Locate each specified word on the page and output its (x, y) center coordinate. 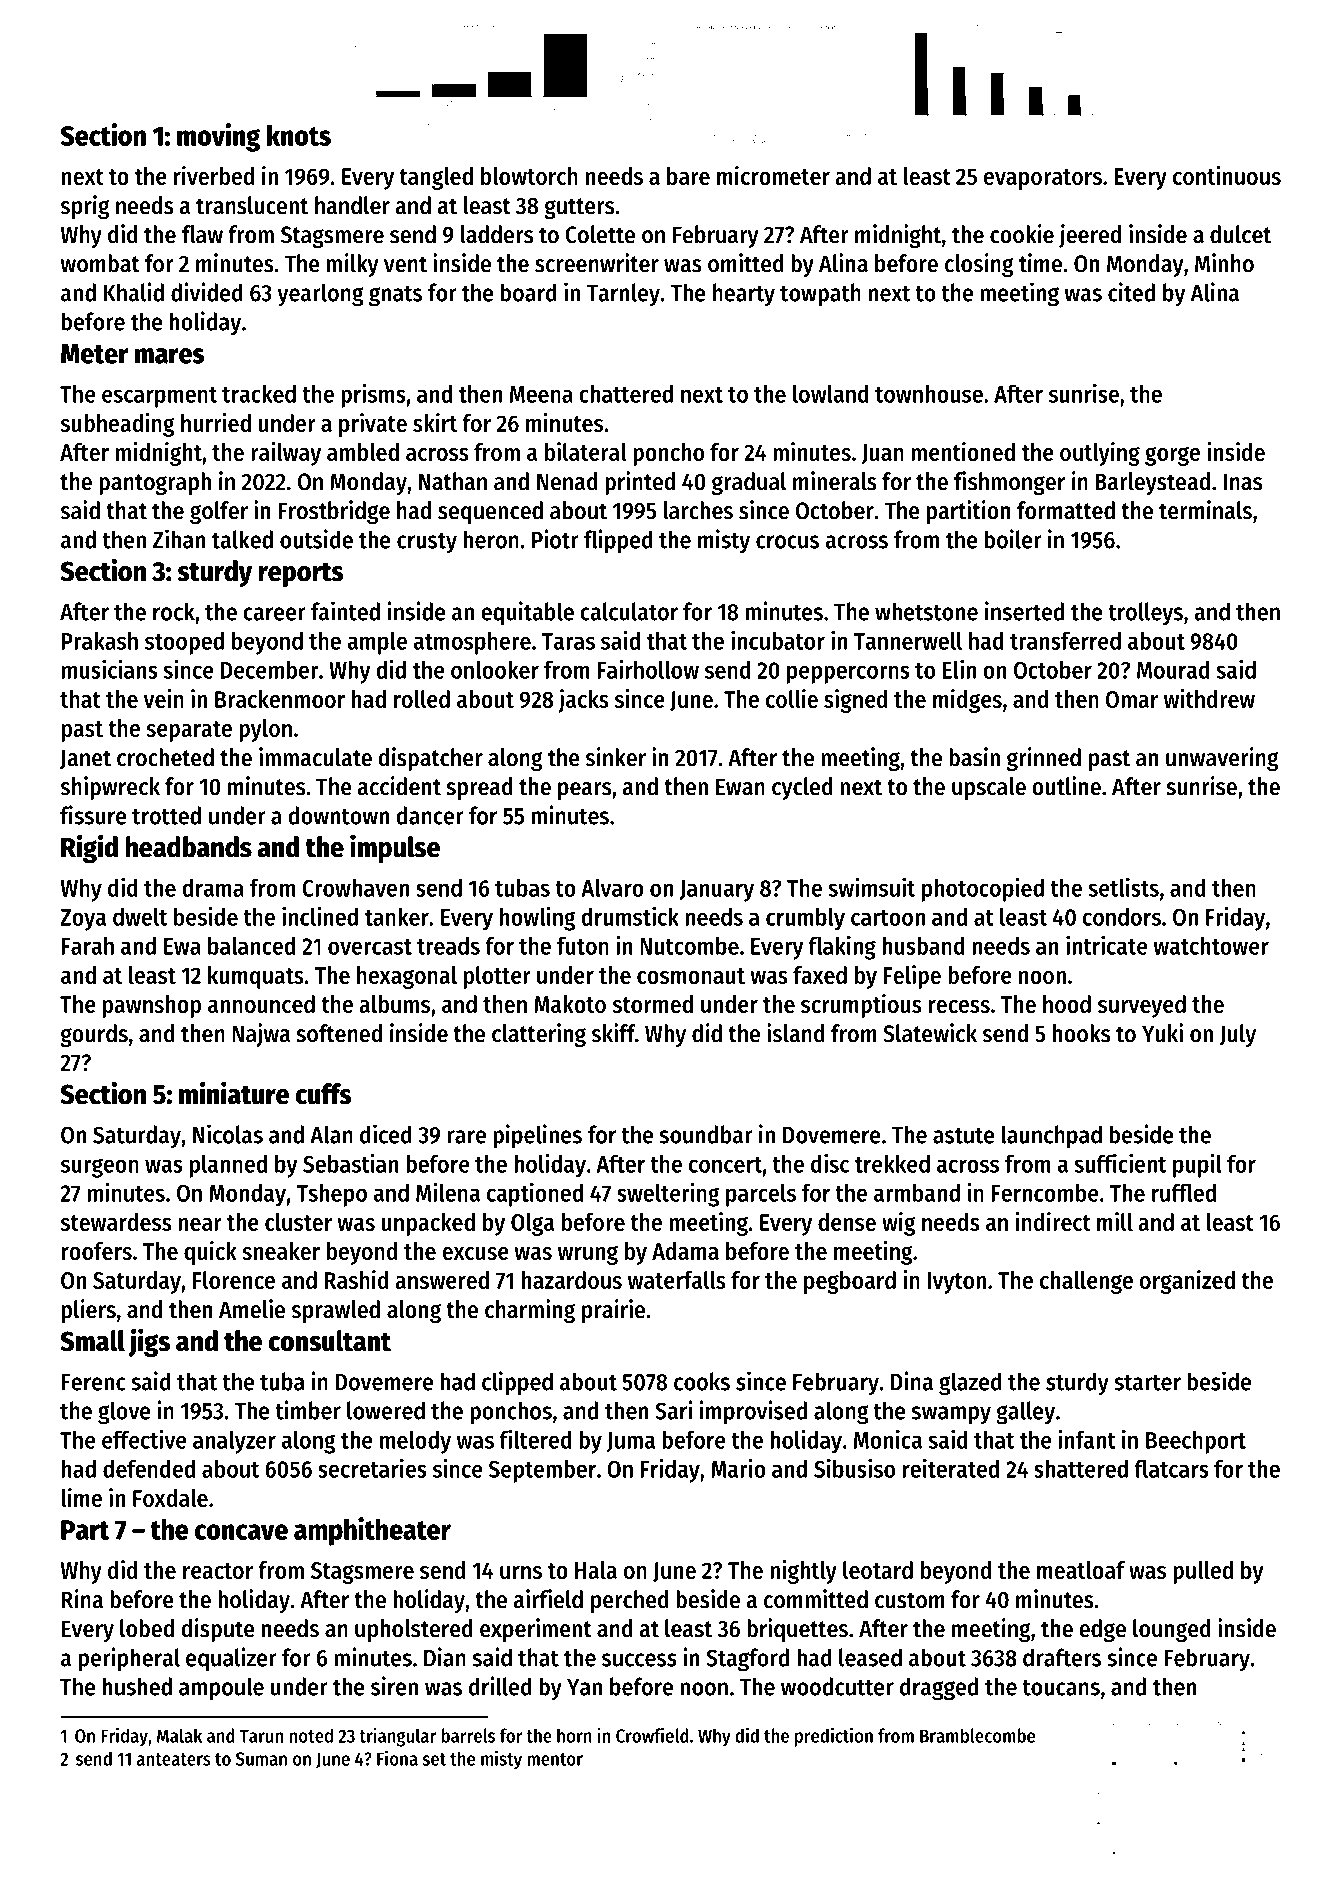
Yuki (1162, 1033)
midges (967, 701)
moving (218, 137)
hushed (137, 1686)
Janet (85, 759)
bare (688, 176)
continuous (1227, 175)
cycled (802, 788)
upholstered (414, 1630)
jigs (149, 1342)
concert (725, 1165)
